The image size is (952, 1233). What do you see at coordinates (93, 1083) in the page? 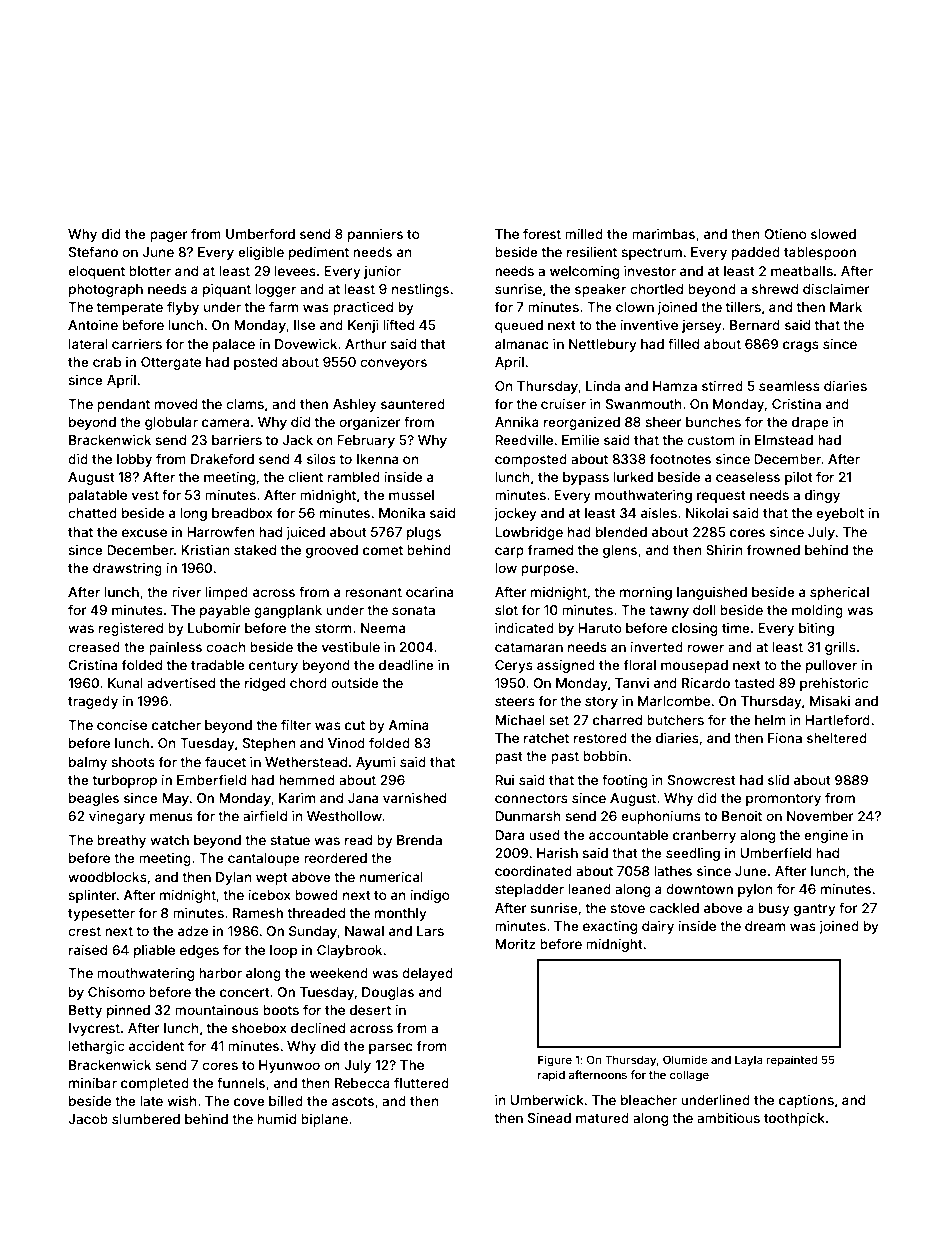
I see `minibar` at bounding box center [93, 1083].
